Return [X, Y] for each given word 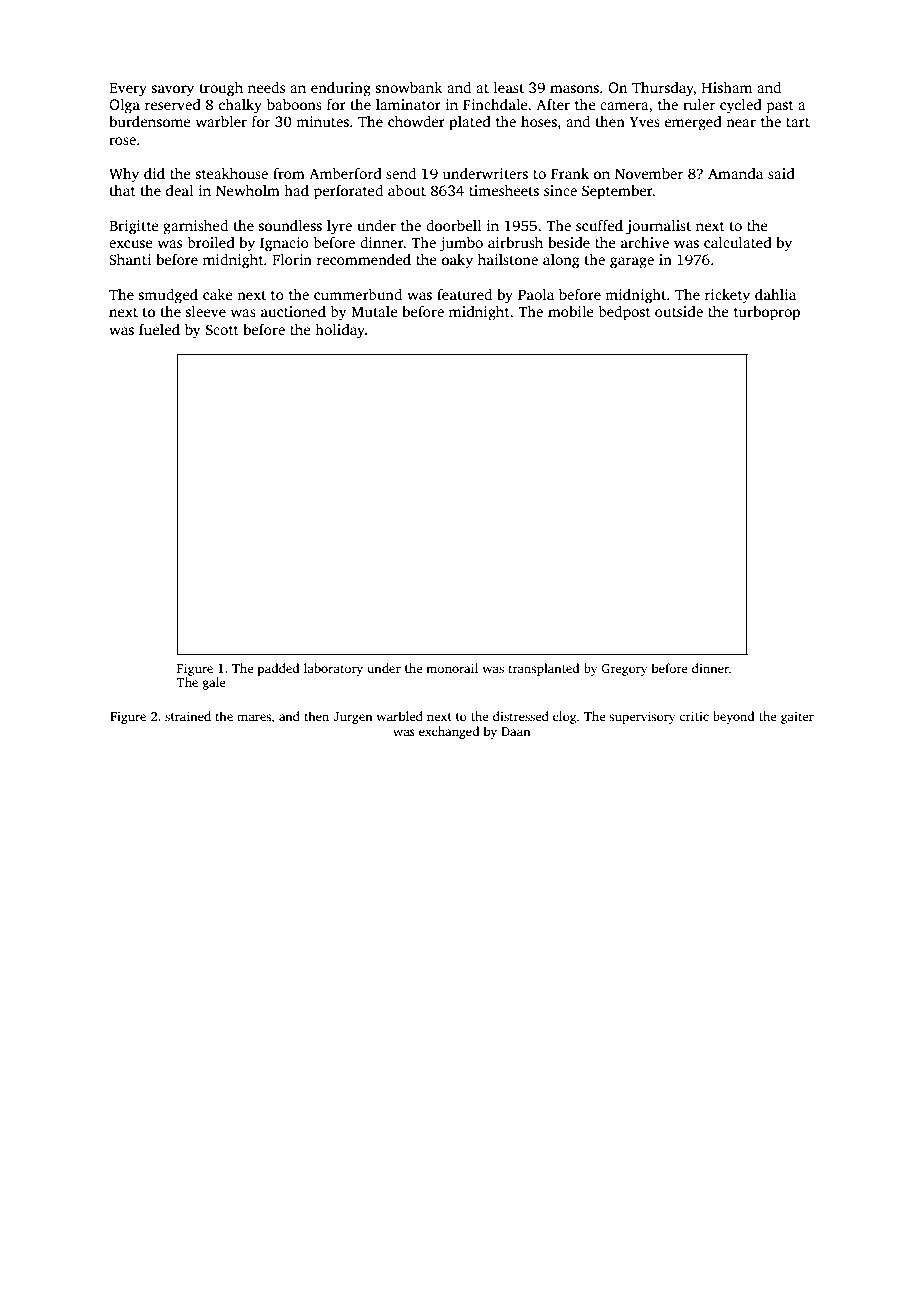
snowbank [409, 87]
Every [128, 90]
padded [278, 669]
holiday [340, 331]
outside [679, 311]
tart [798, 122]
